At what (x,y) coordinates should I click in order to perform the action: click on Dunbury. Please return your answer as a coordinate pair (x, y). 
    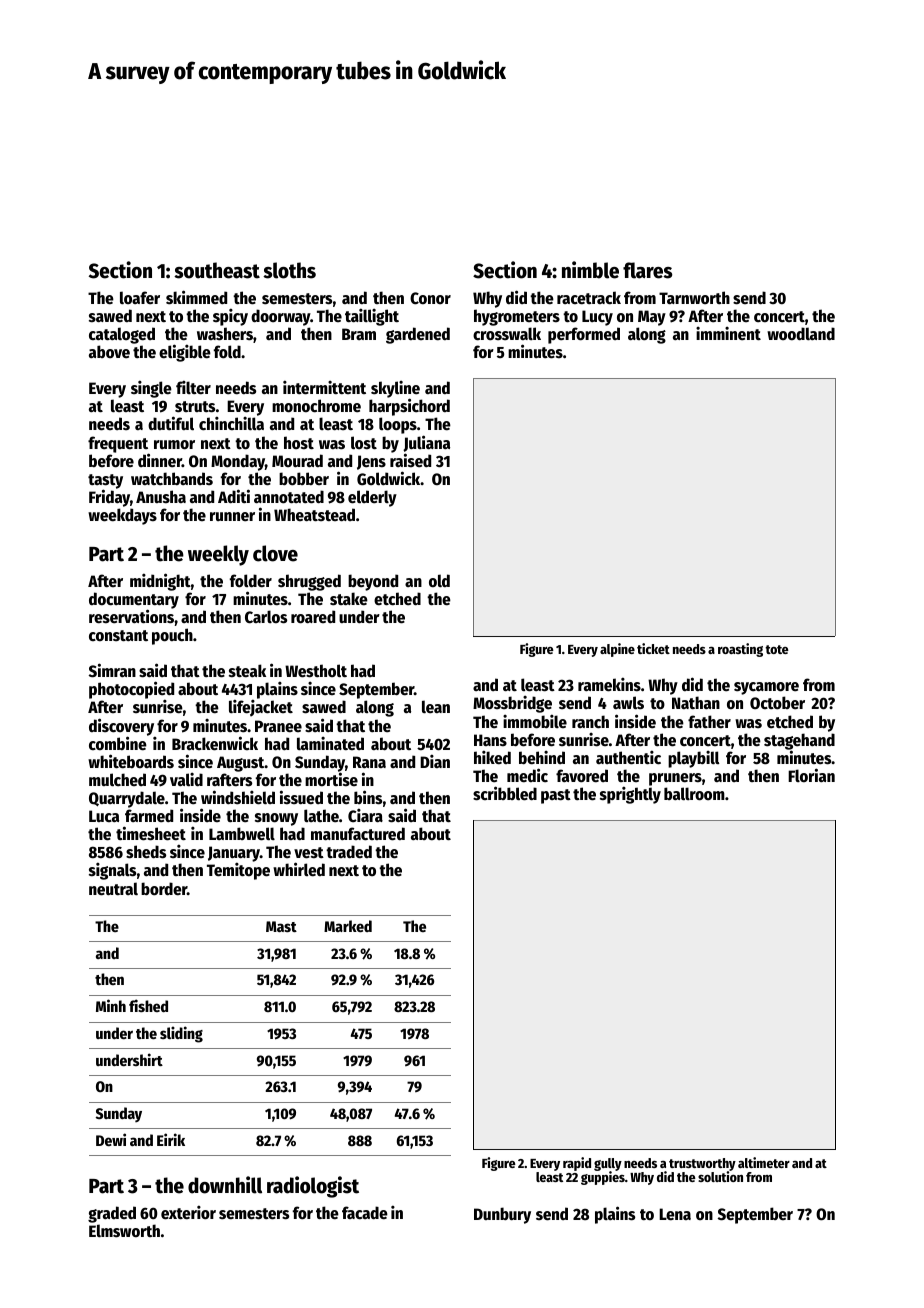
    Looking at the image, I should click on (502, 1215).
